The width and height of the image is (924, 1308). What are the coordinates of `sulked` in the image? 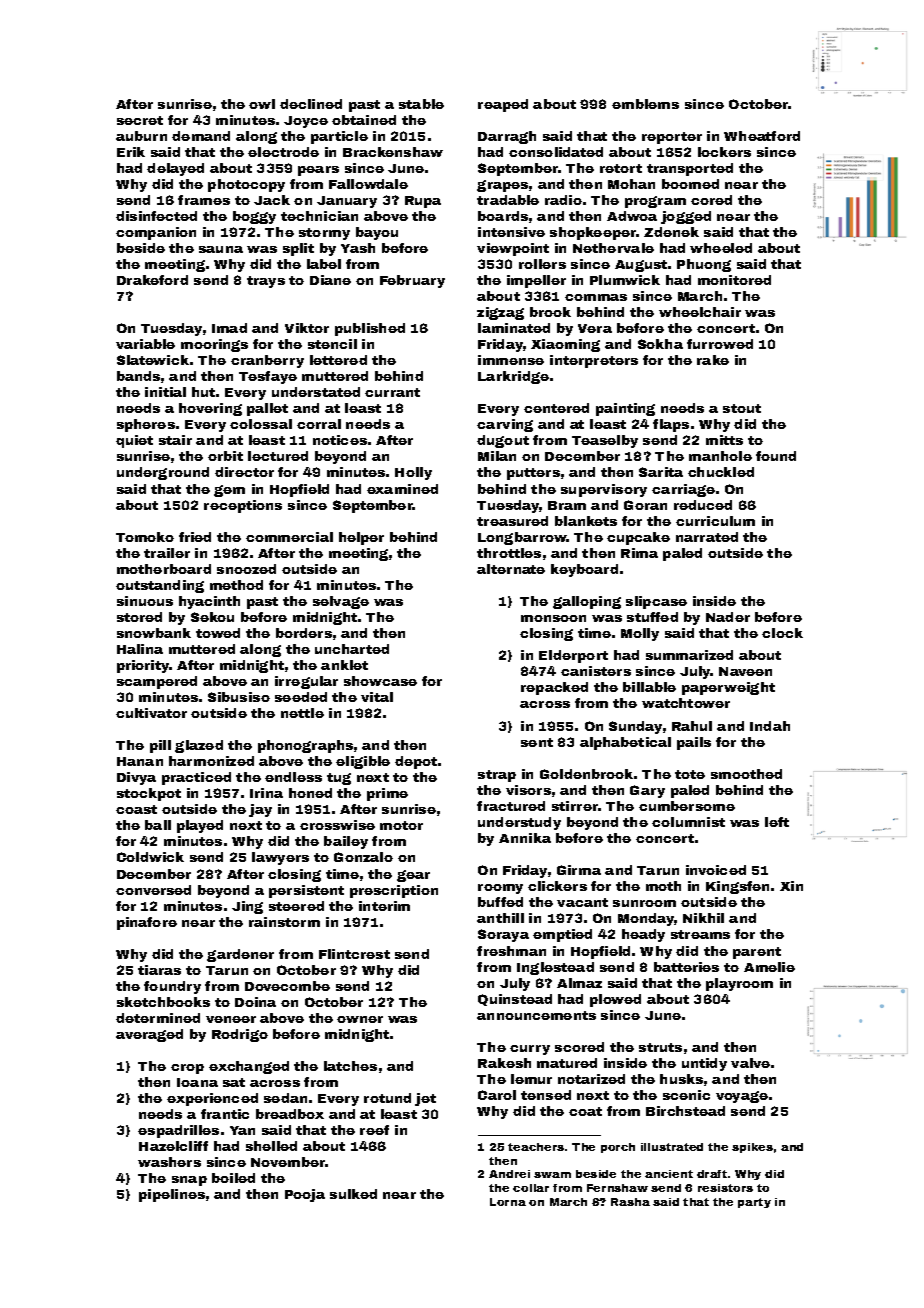 It's located at (353, 1194).
